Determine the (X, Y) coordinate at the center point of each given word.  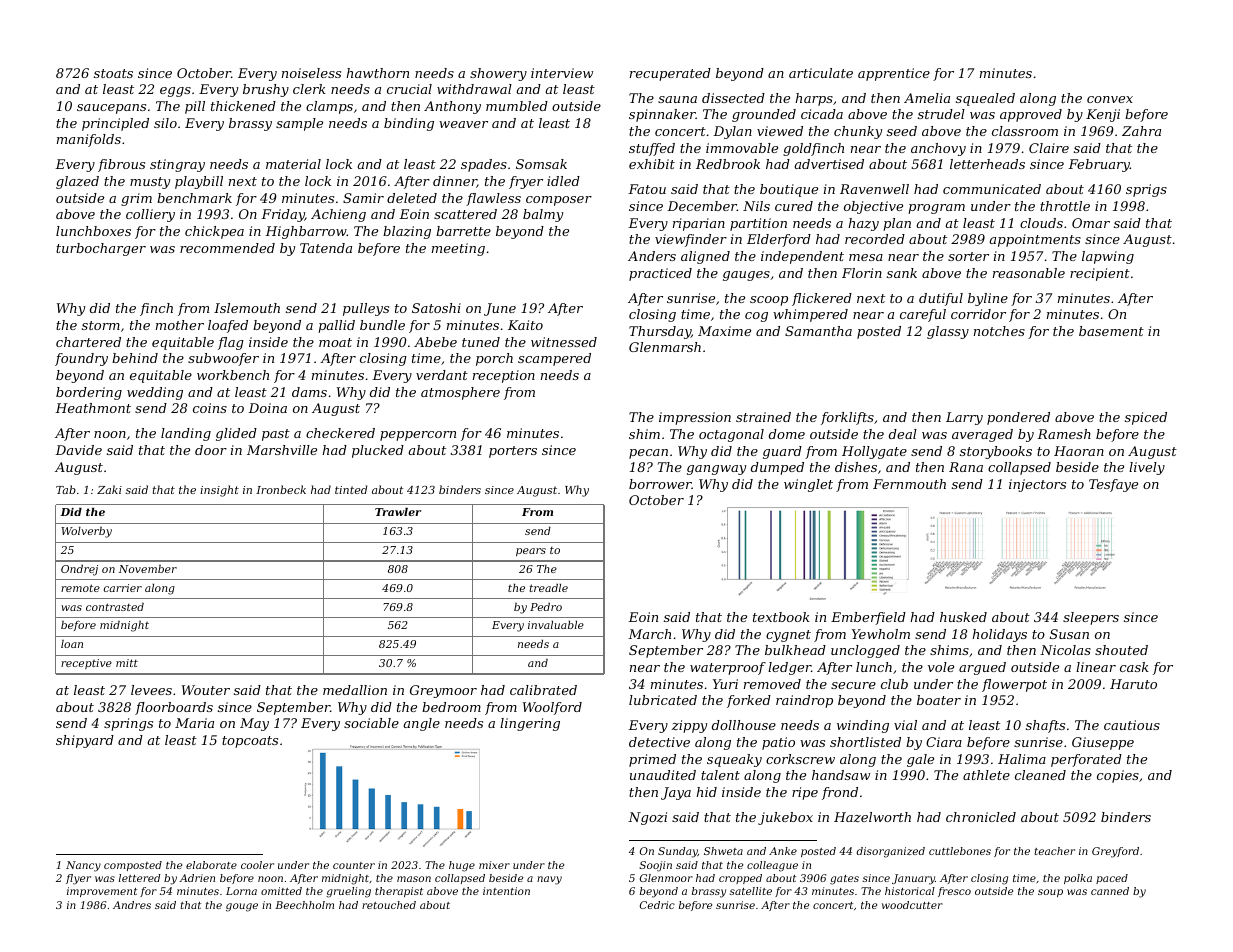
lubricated (663, 700)
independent (802, 257)
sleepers (1091, 618)
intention (506, 891)
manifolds (89, 140)
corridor (978, 314)
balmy (543, 215)
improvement (102, 892)
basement (1111, 331)
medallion (355, 690)
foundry (81, 359)
